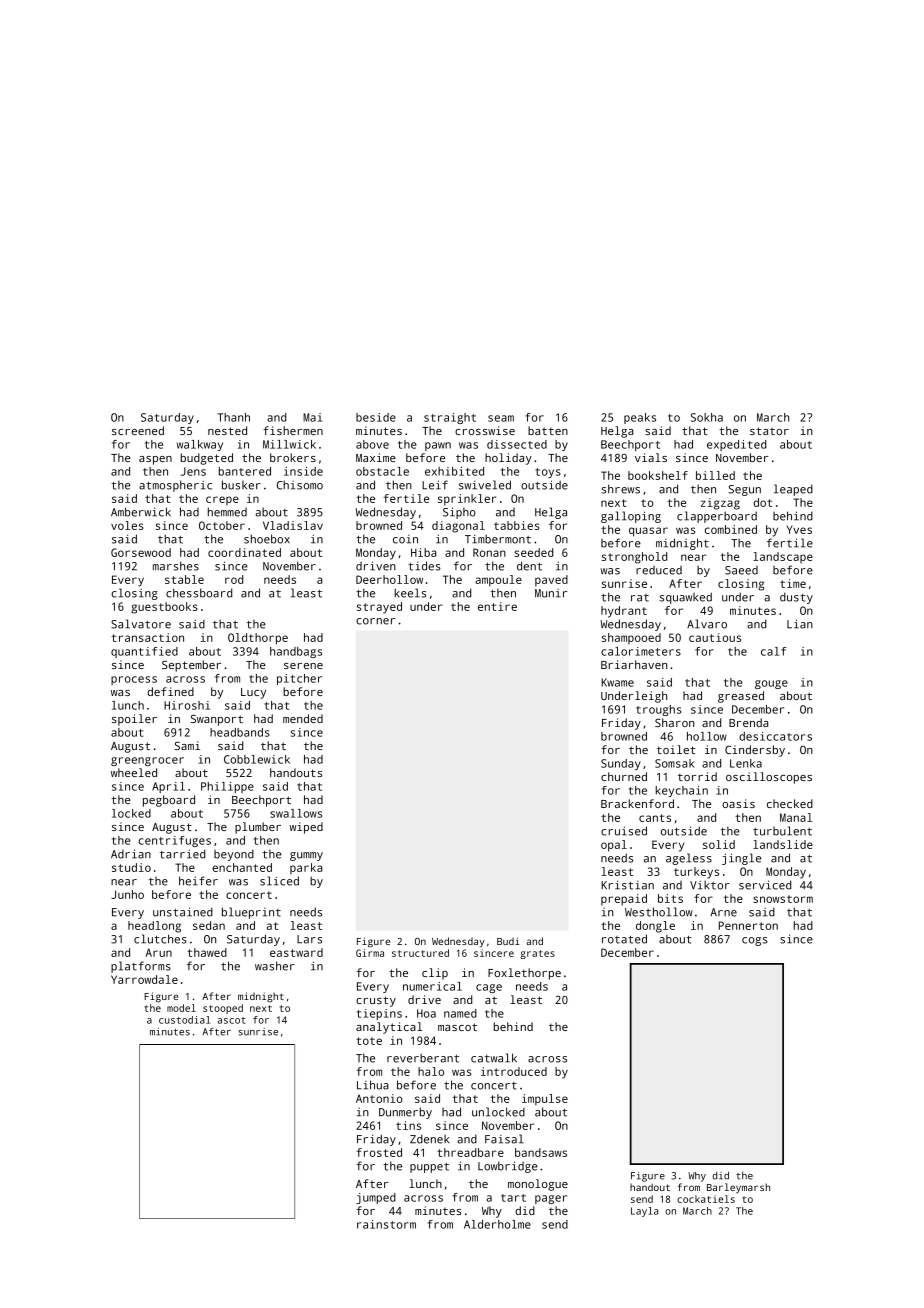 The height and width of the document is (1308, 924). What do you see at coordinates (191, 666) in the document?
I see `September` at bounding box center [191, 666].
